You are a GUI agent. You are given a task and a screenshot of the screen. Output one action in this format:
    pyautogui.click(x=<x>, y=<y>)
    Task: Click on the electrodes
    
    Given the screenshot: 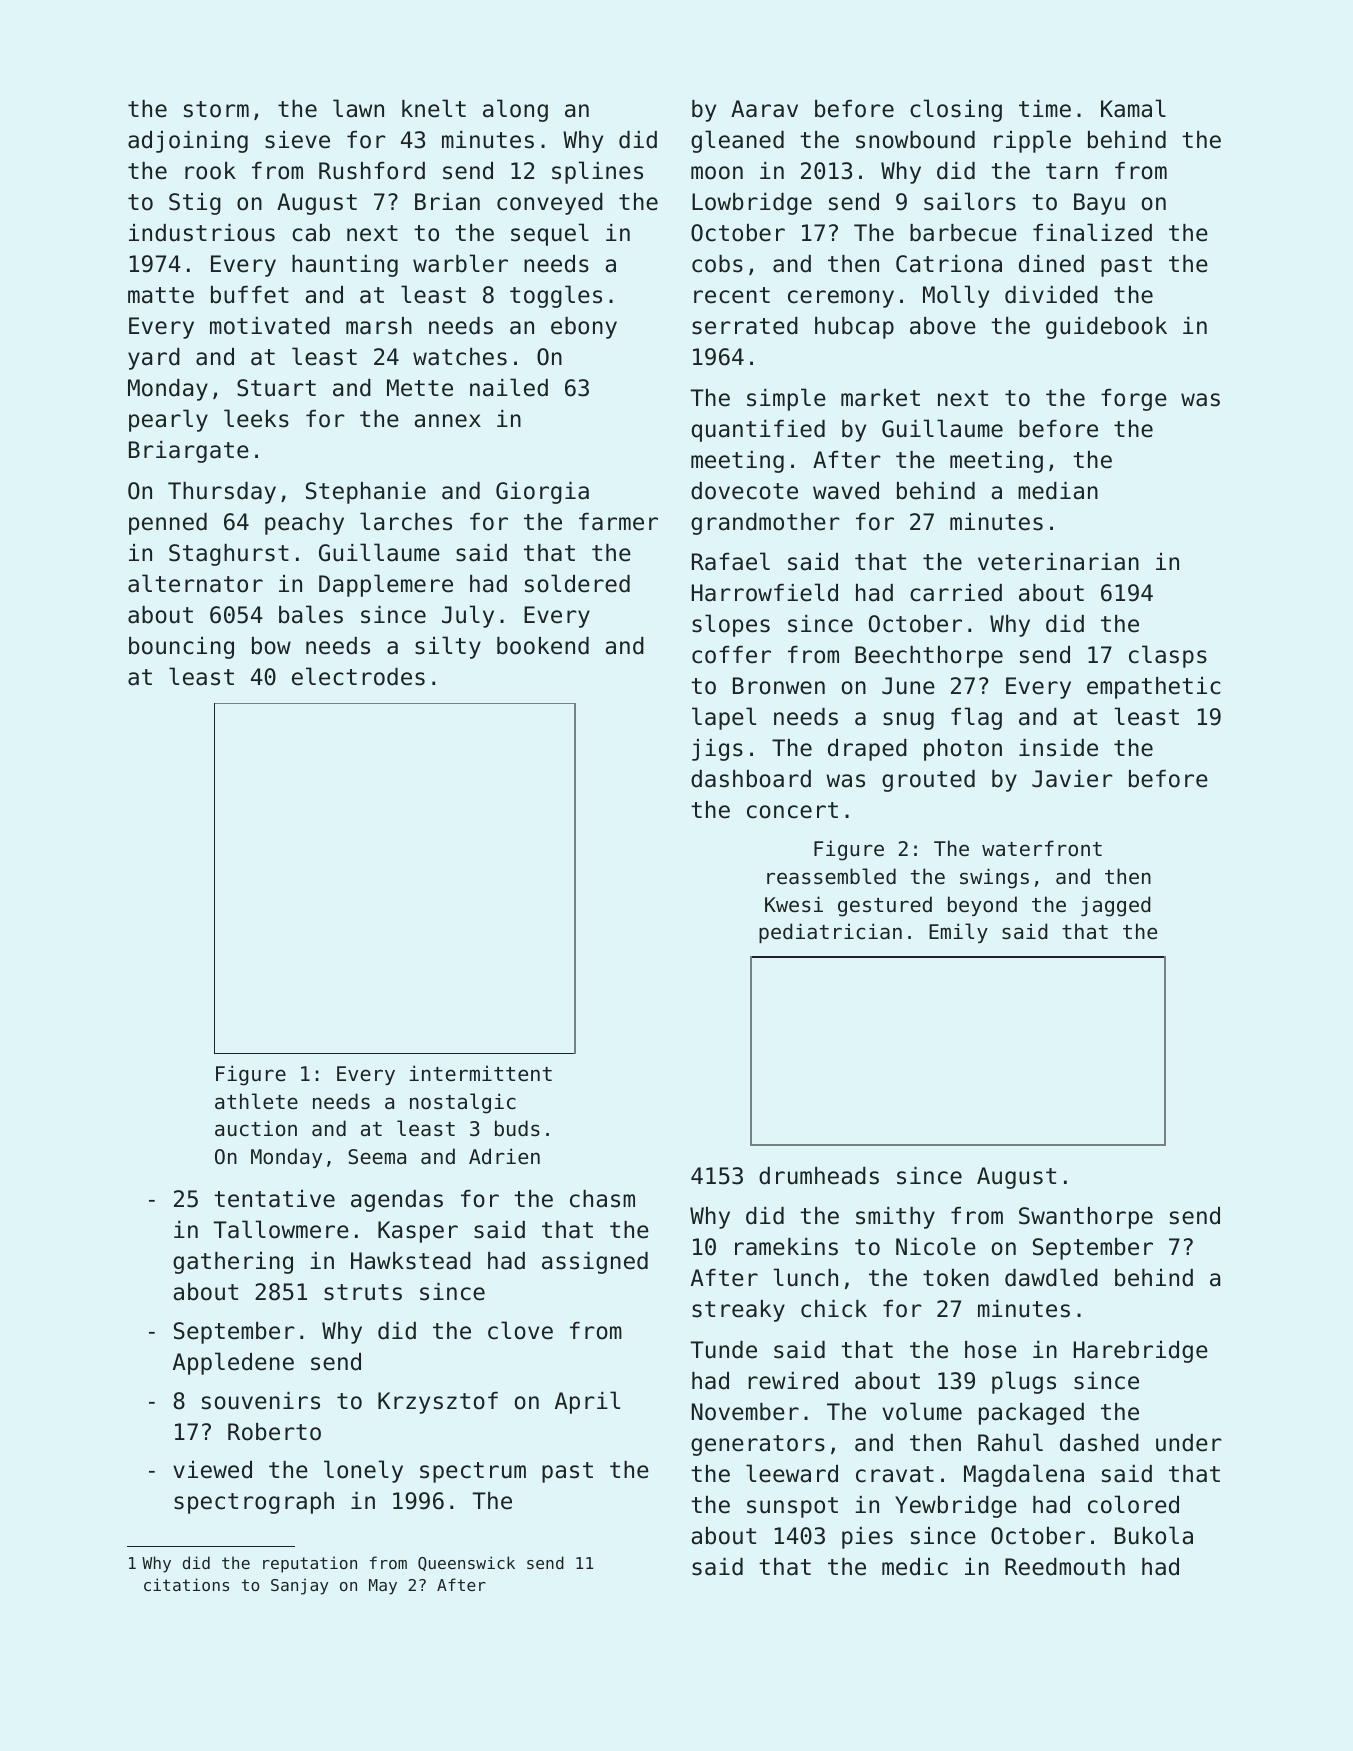 What is the action you would take?
    pyautogui.click(x=358, y=676)
